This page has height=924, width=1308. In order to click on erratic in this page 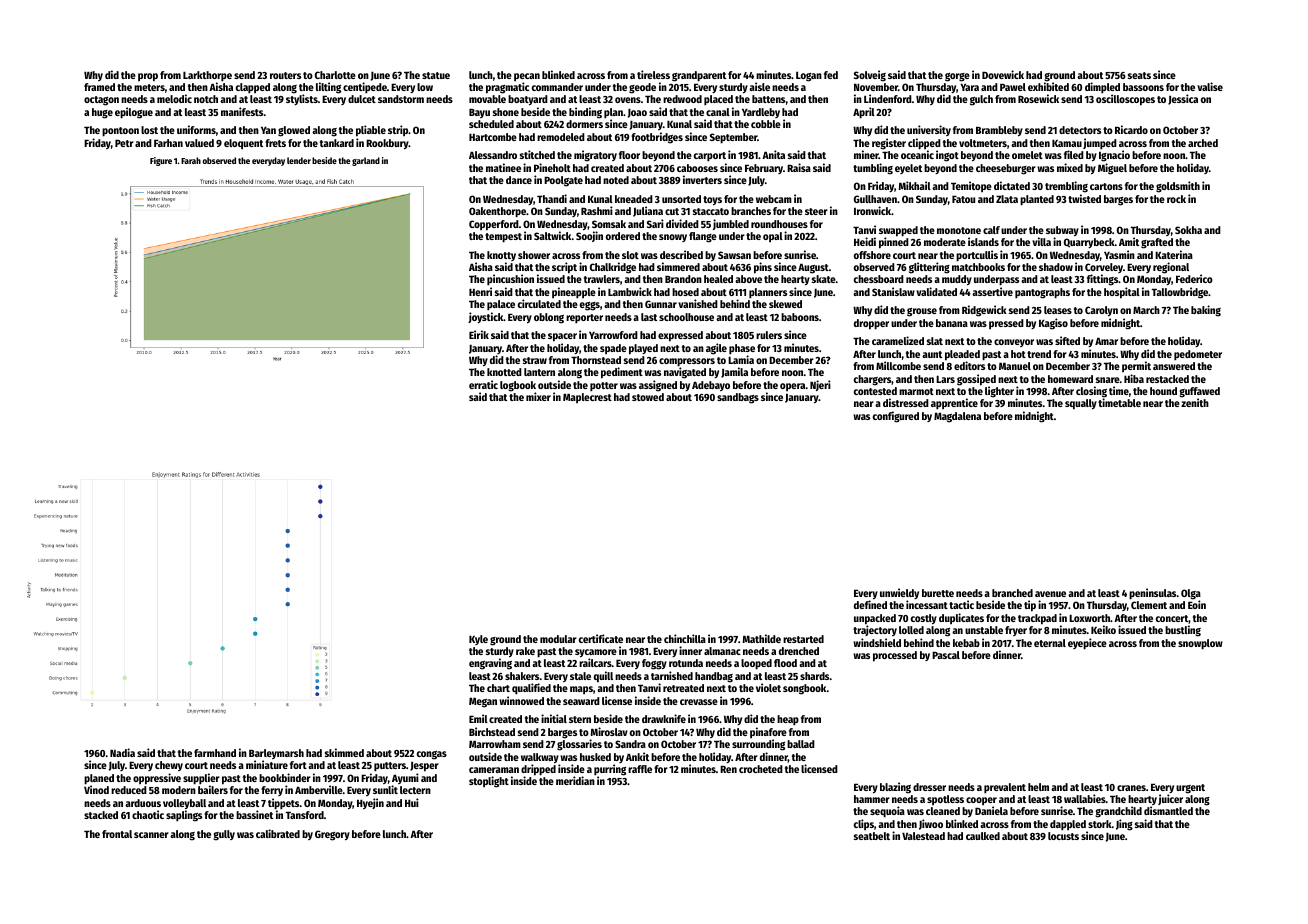, I will do `click(483, 384)`.
